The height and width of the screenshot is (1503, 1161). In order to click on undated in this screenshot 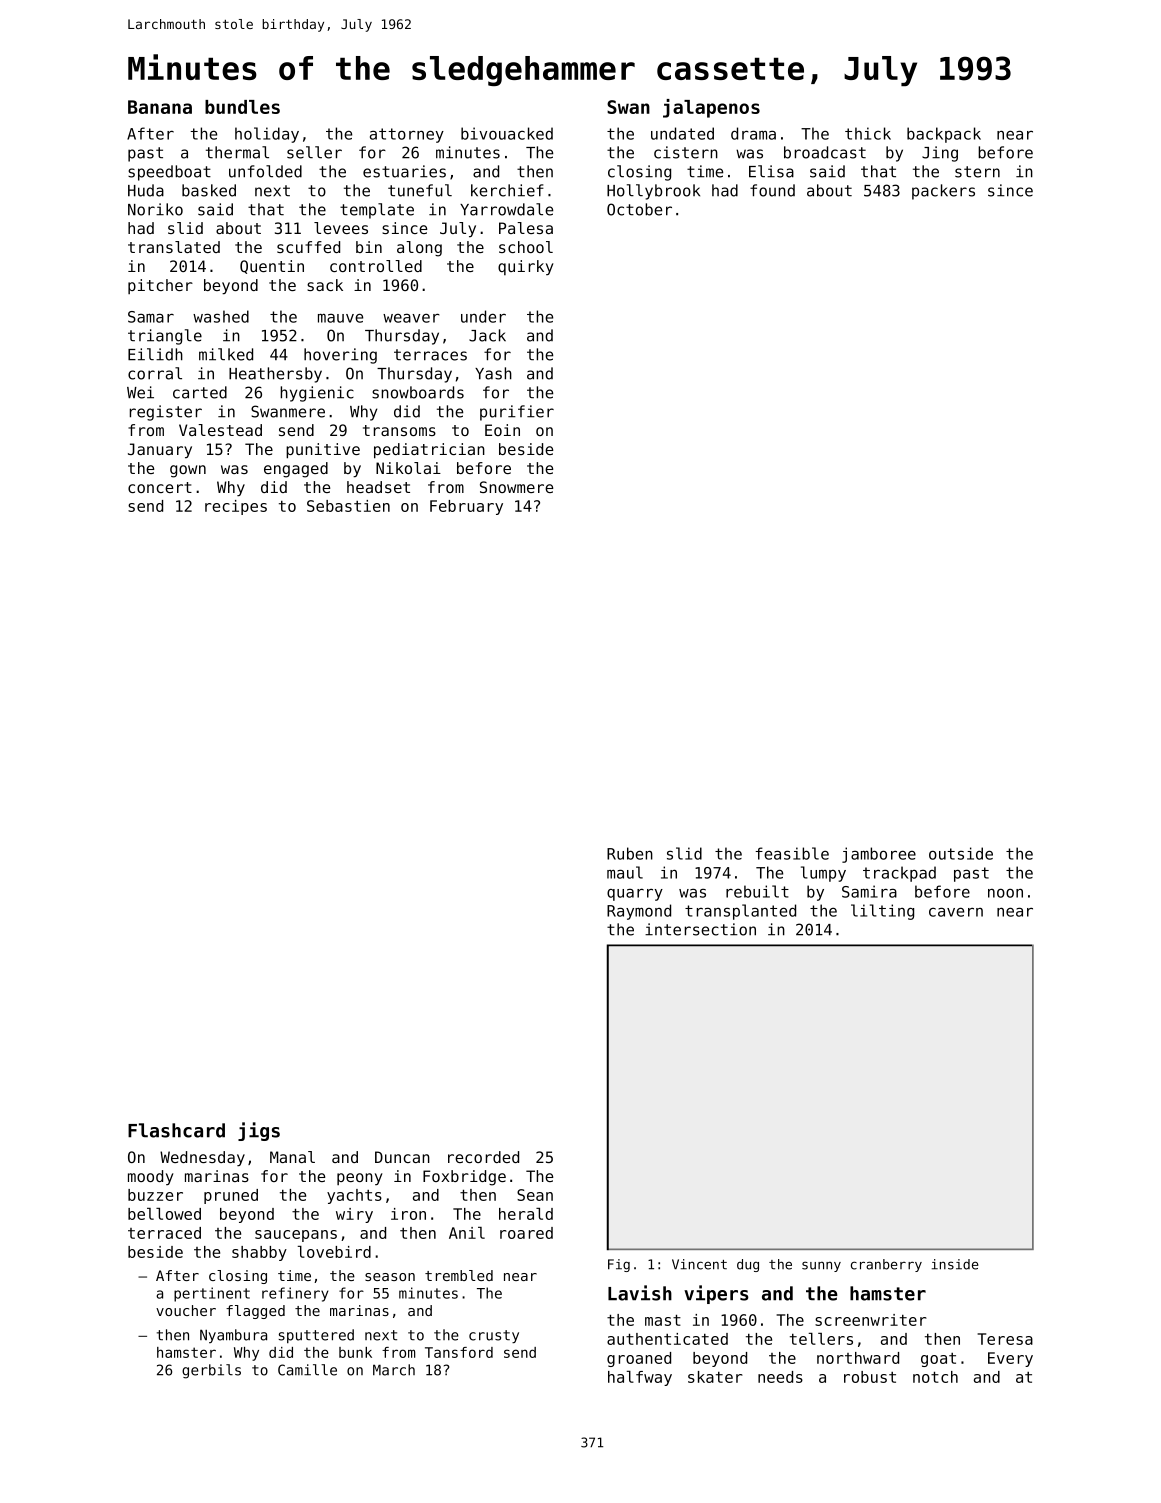, I will do `click(682, 133)`.
